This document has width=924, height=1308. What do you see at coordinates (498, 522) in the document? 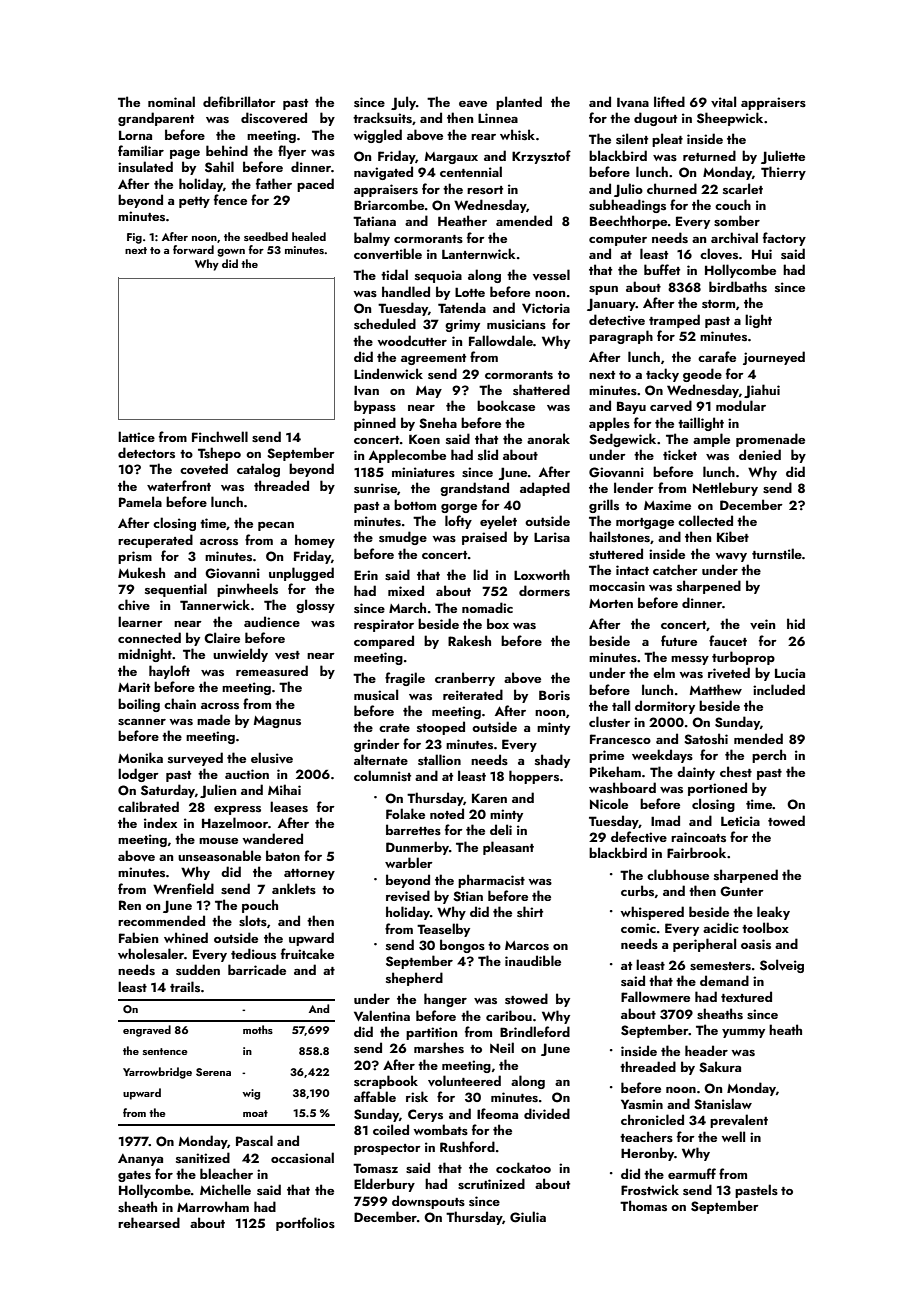
I see `eyelet` at bounding box center [498, 522].
